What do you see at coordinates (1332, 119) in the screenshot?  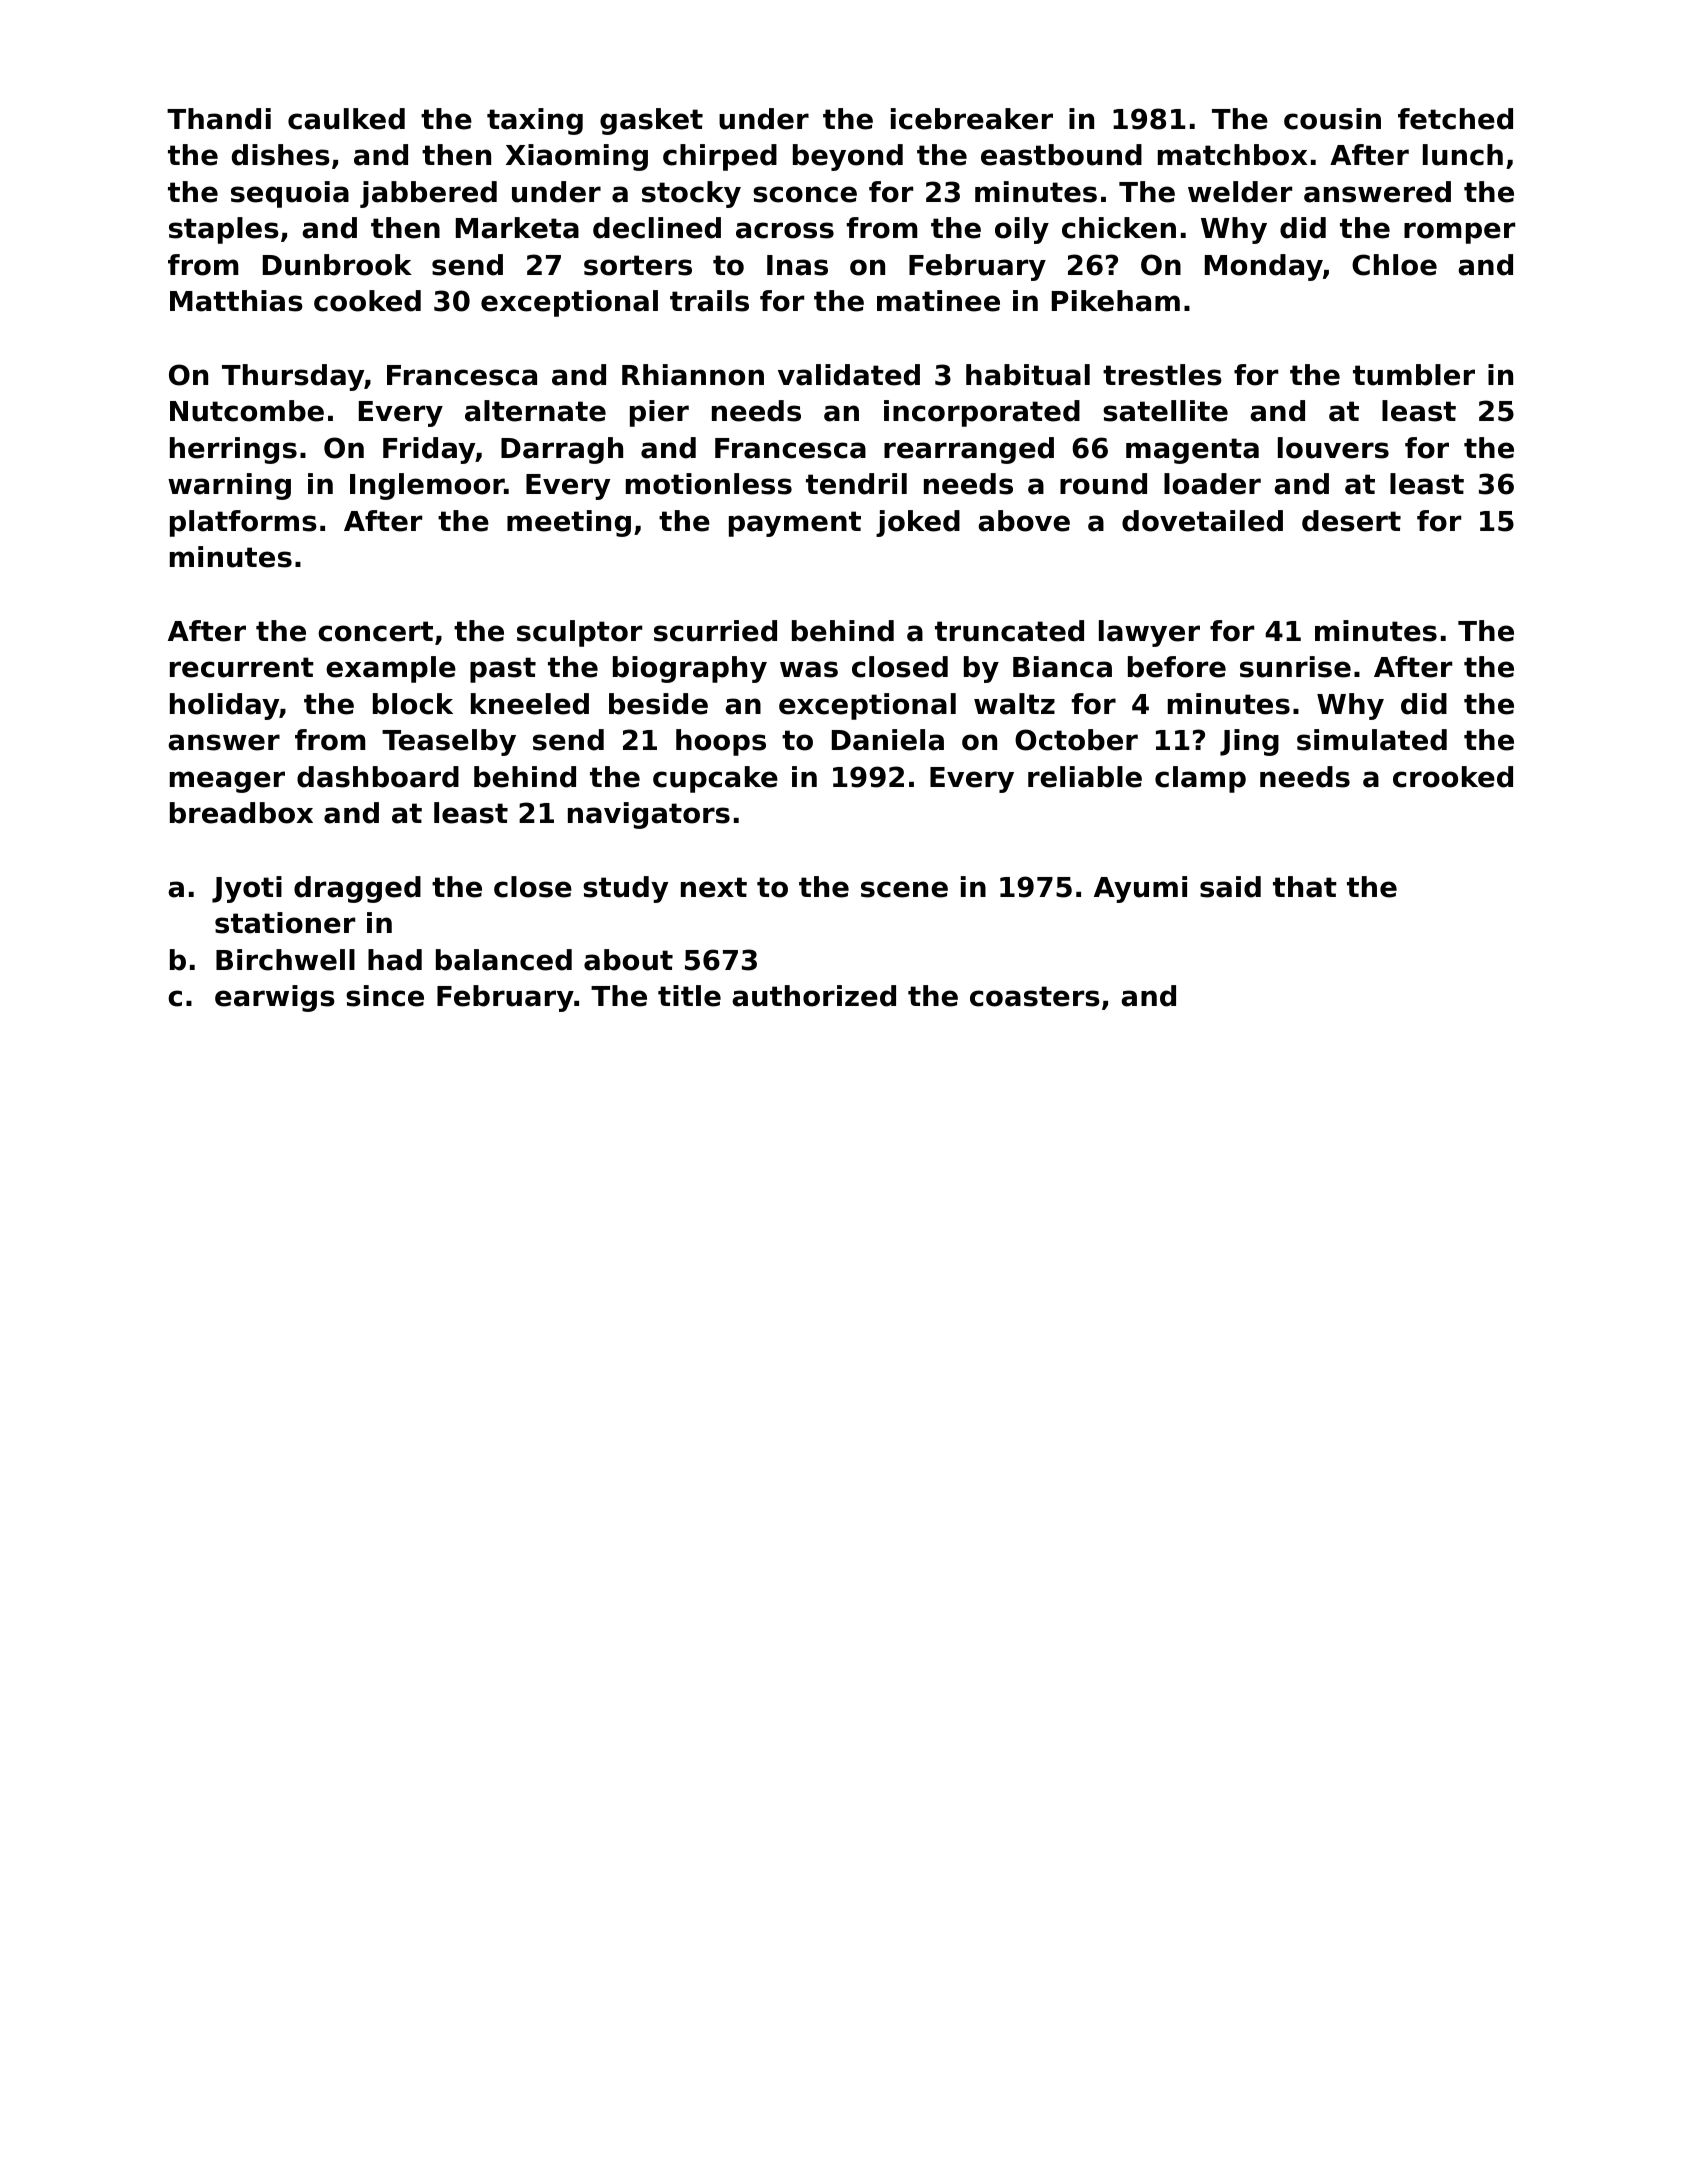 I see `cousin` at bounding box center [1332, 119].
